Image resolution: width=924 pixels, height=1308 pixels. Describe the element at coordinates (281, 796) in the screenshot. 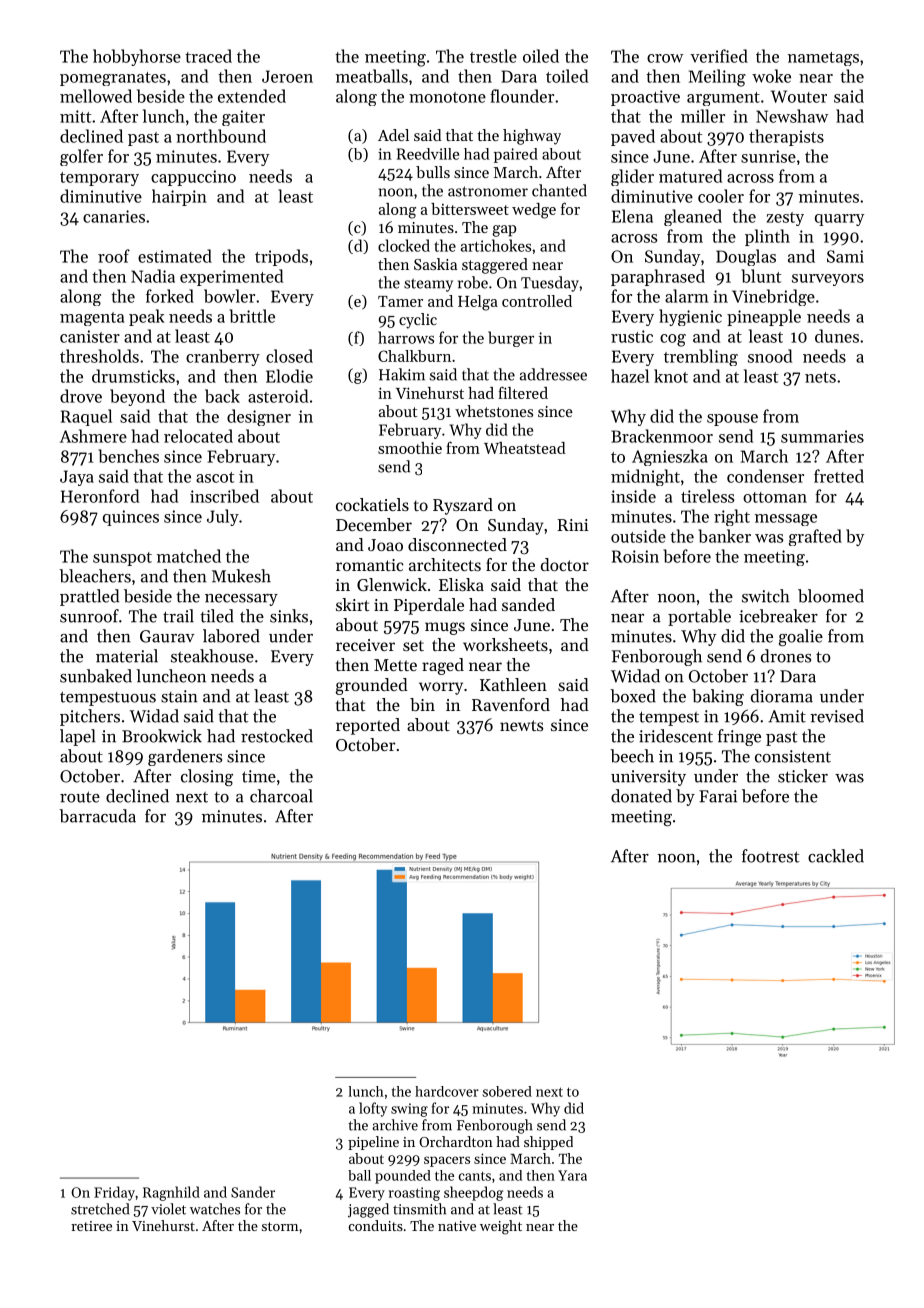

I see `charcoal` at that location.
